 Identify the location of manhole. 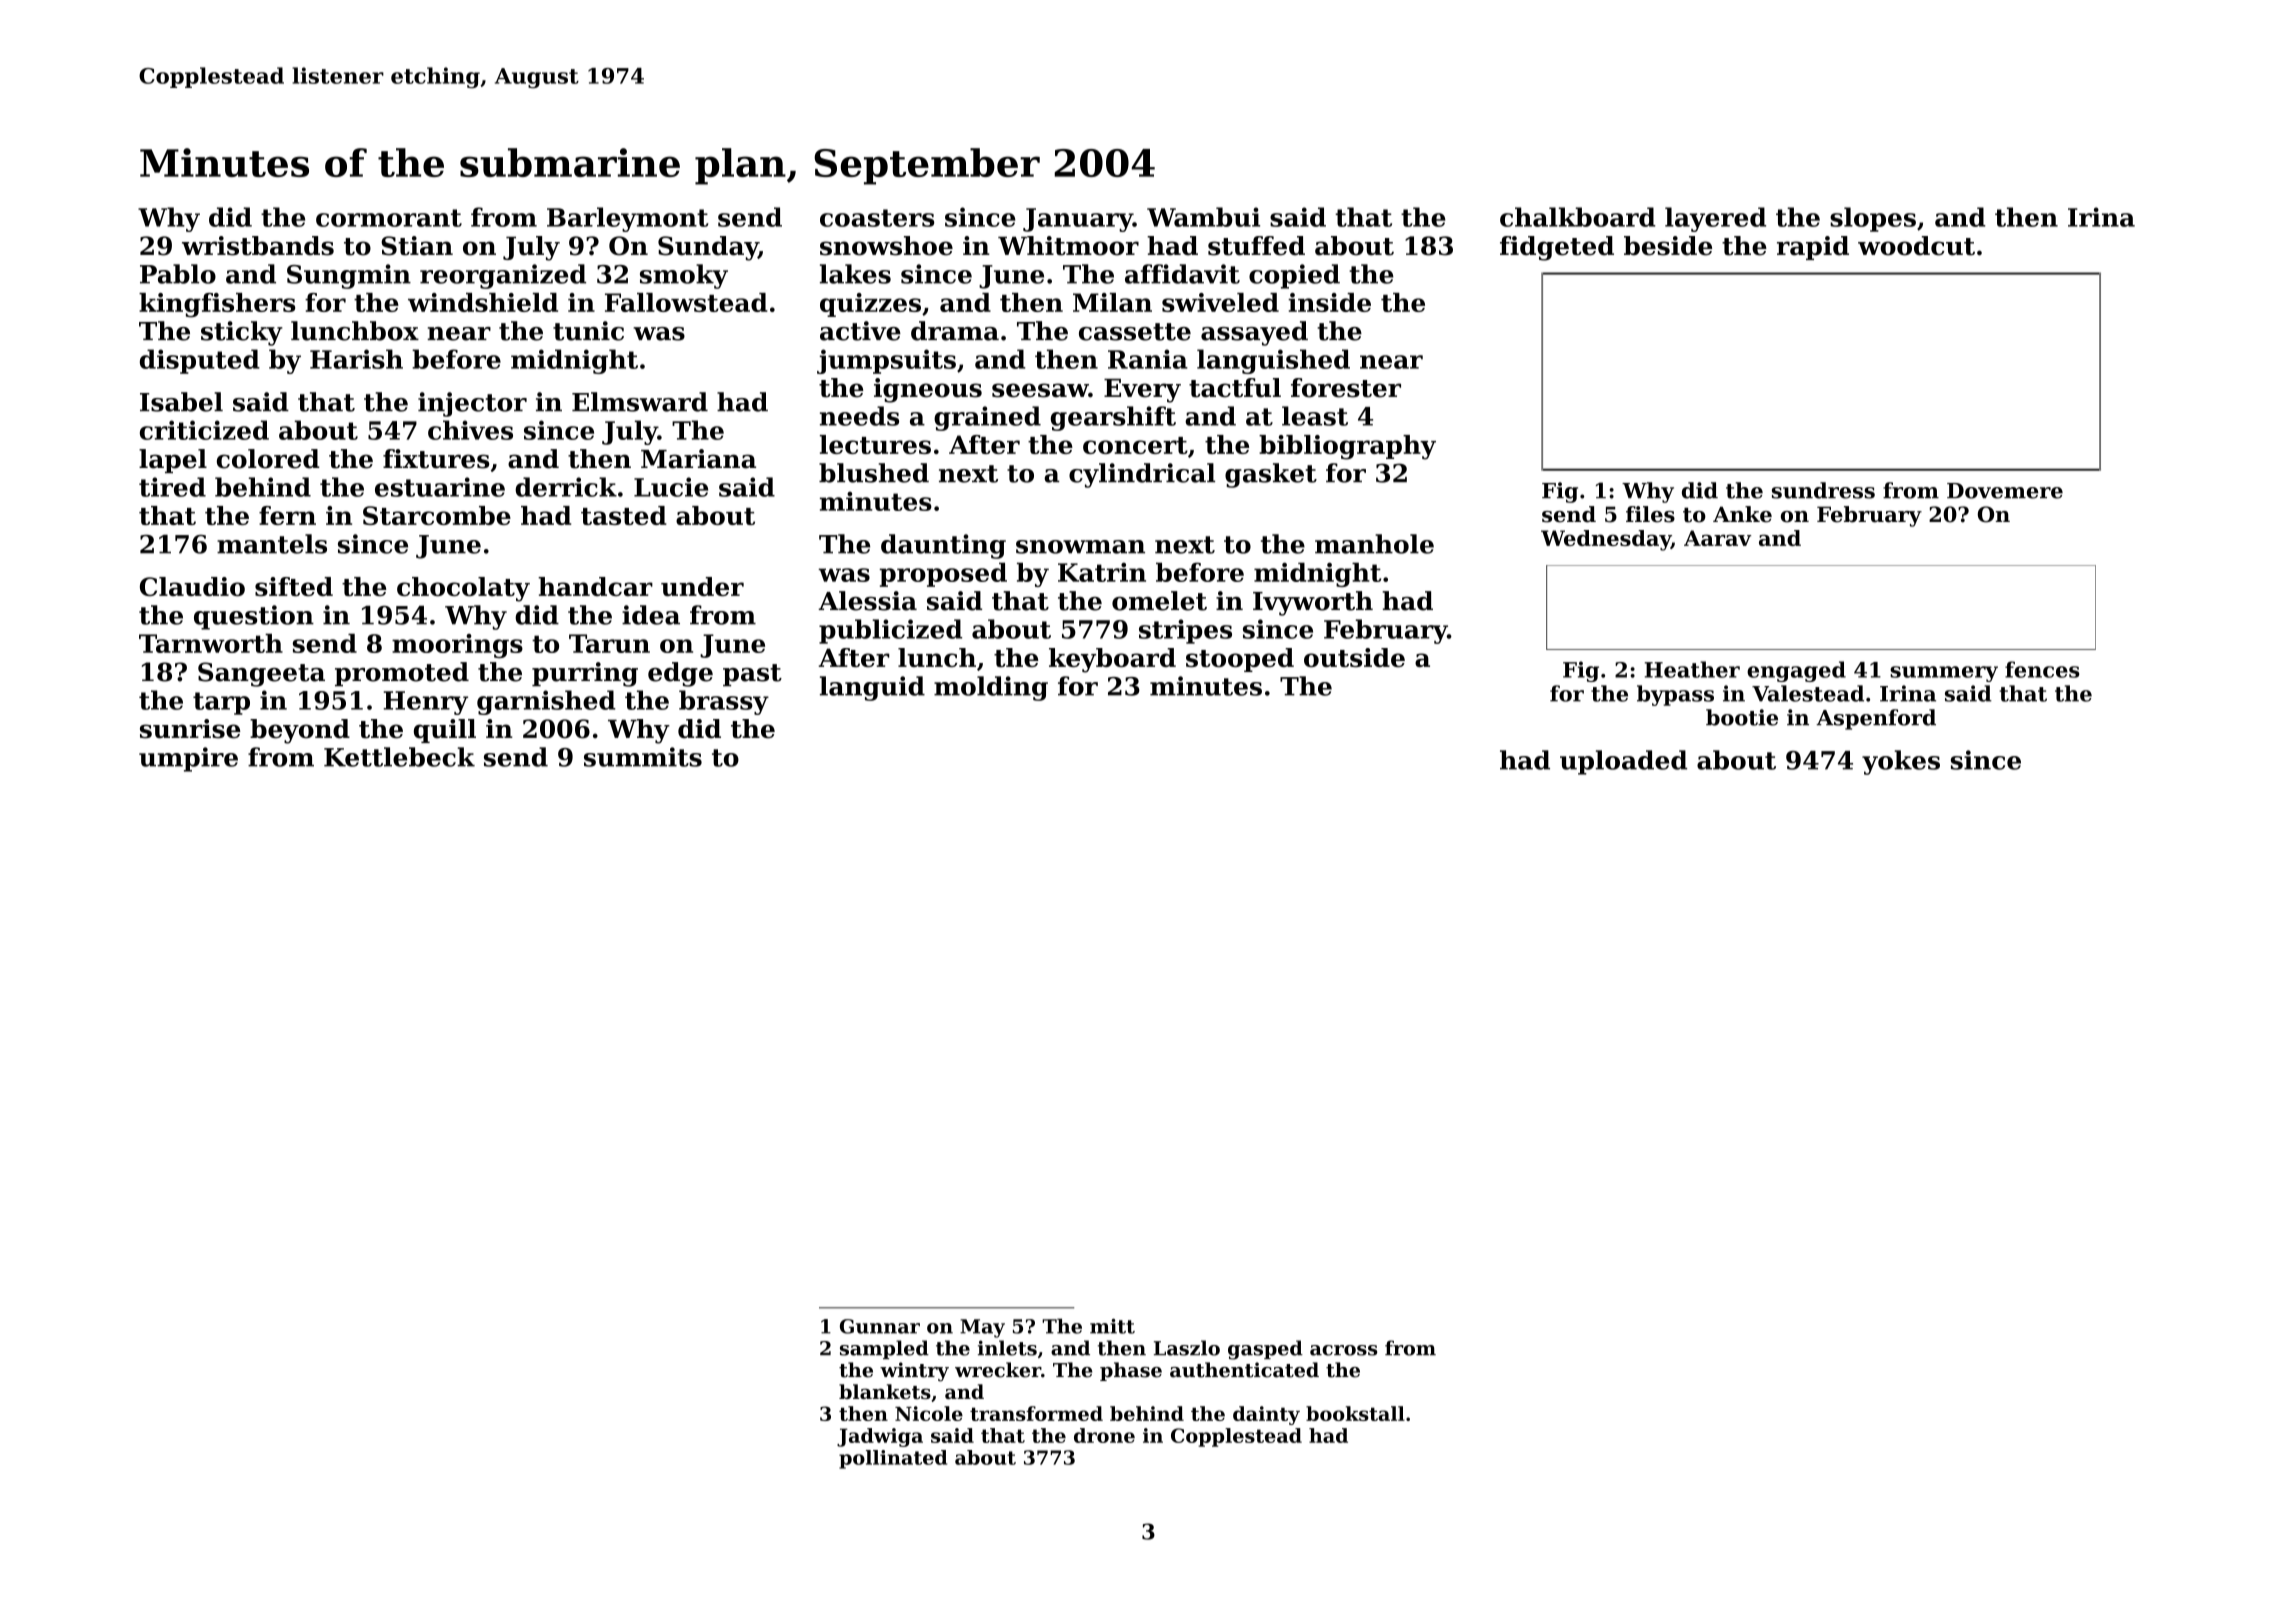
(1374, 544).
